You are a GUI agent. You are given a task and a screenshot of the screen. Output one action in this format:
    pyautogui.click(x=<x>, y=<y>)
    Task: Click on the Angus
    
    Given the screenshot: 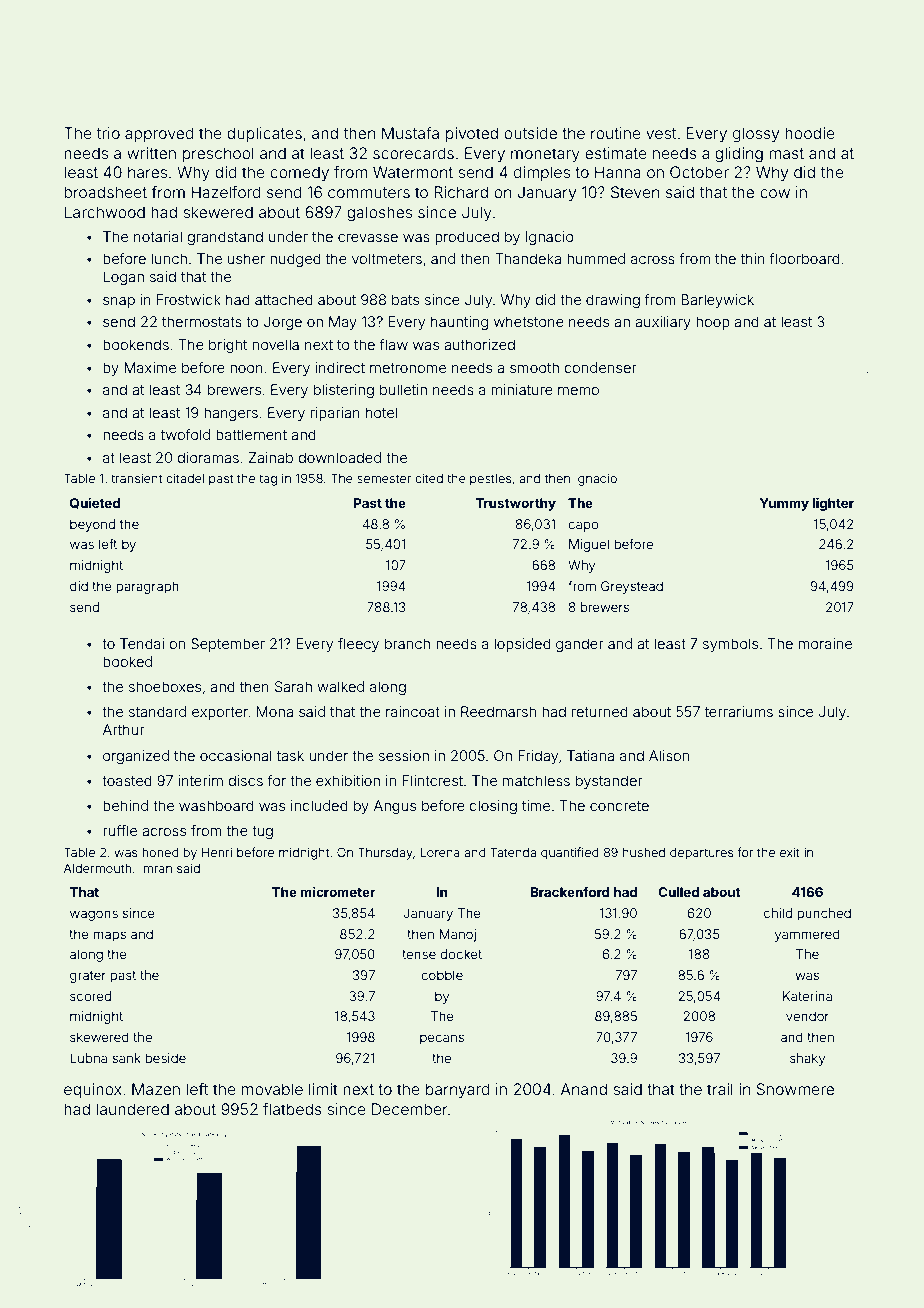 What is the action you would take?
    pyautogui.click(x=395, y=807)
